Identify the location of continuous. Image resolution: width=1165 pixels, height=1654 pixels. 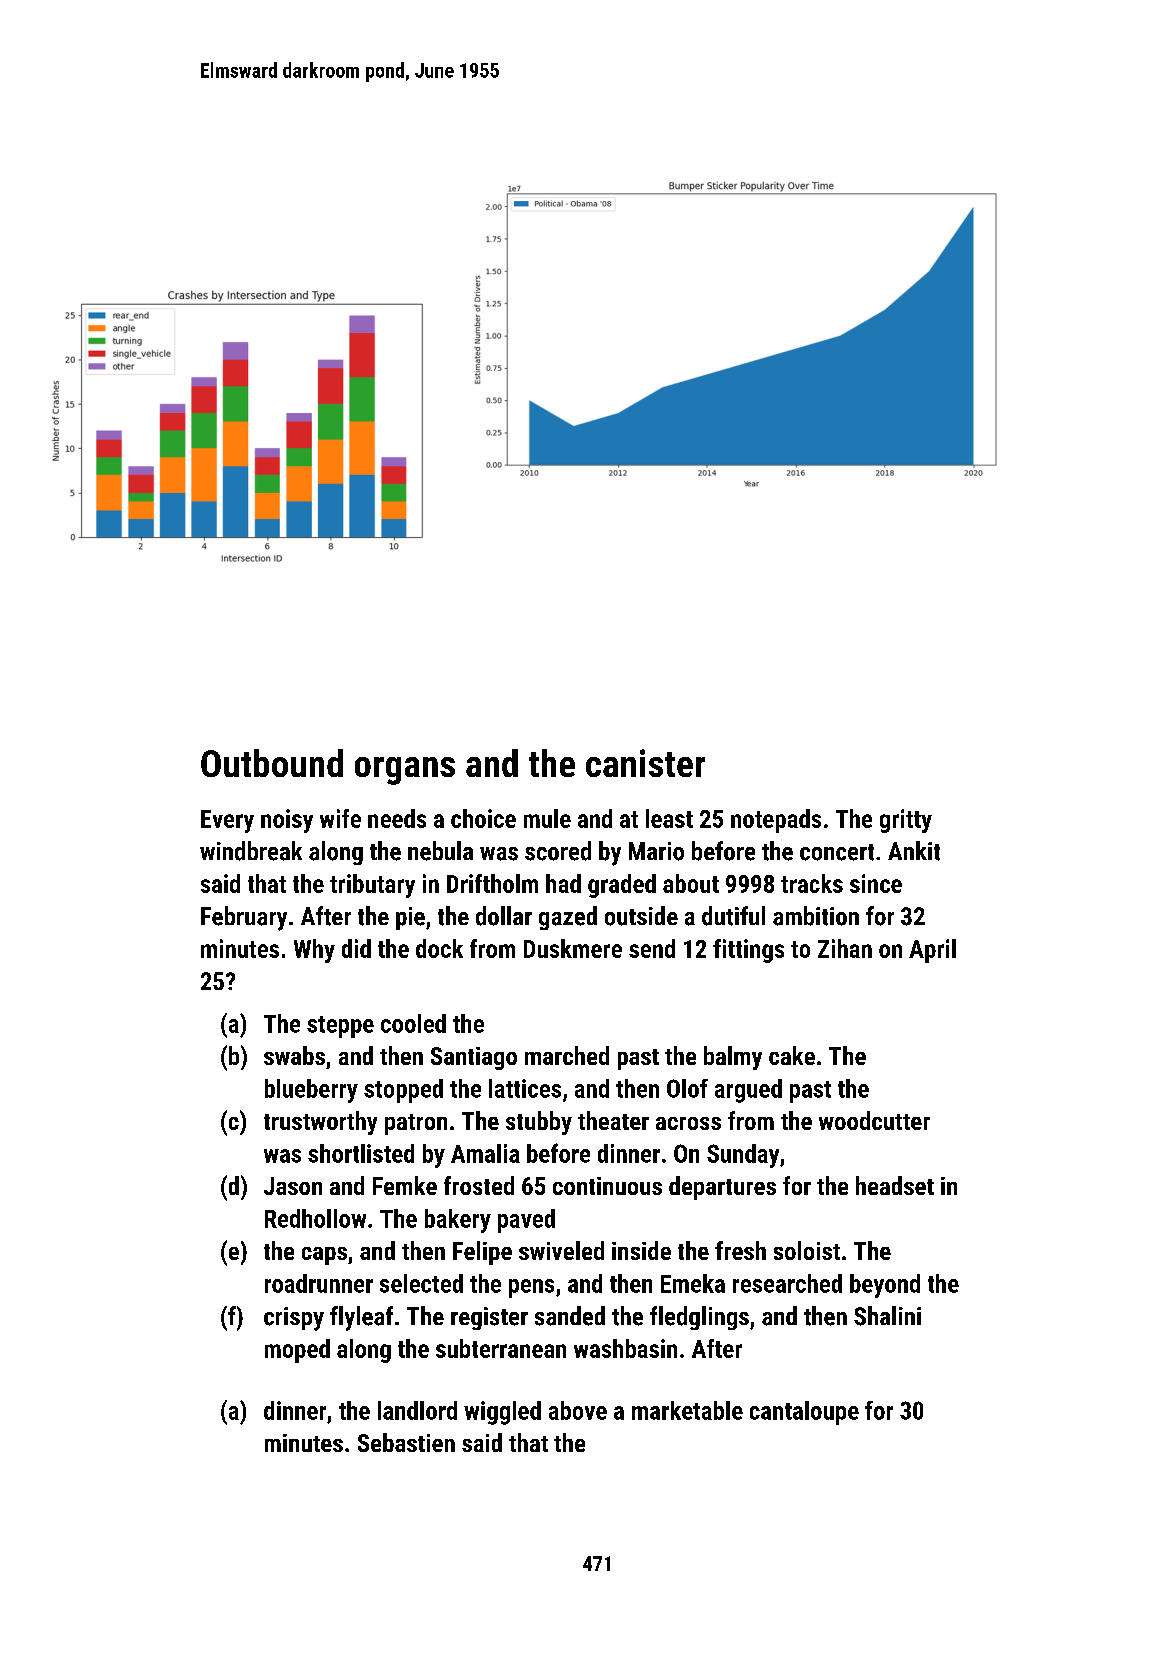
(607, 1186).
